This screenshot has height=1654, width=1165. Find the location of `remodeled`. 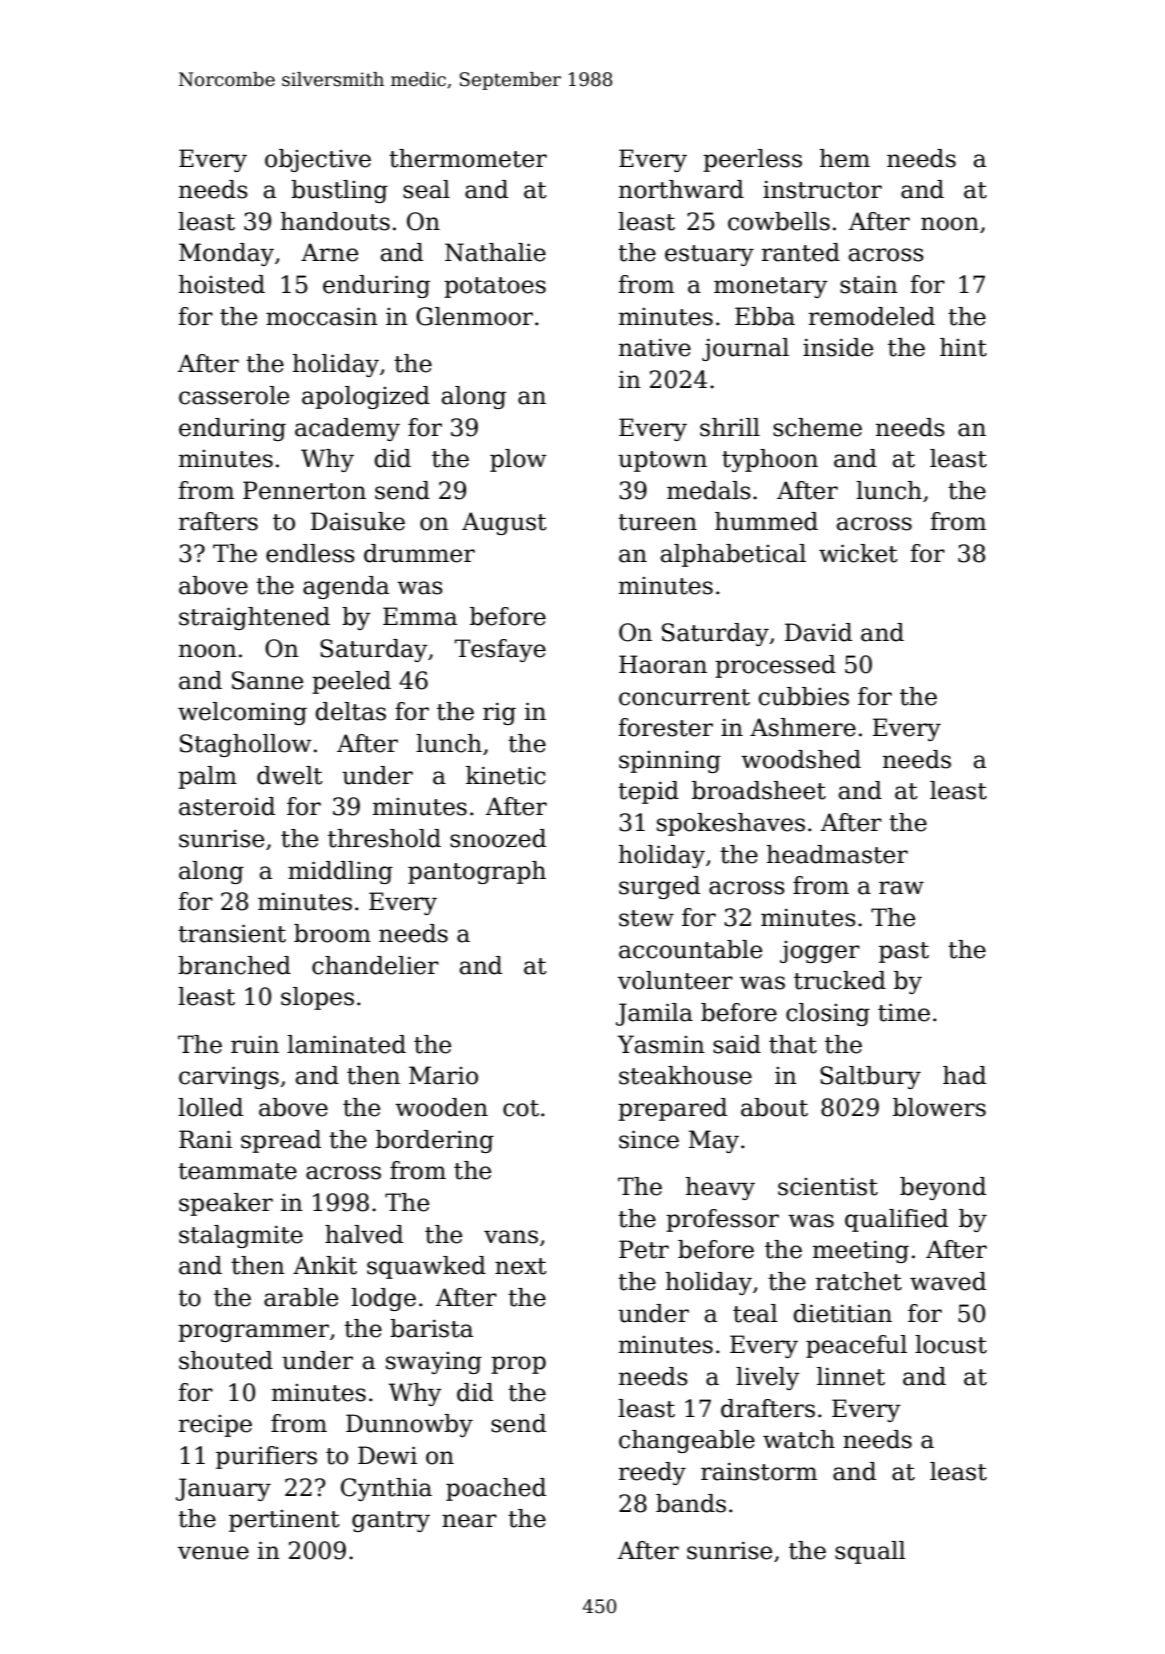

remodeled is located at coordinates (872, 316).
